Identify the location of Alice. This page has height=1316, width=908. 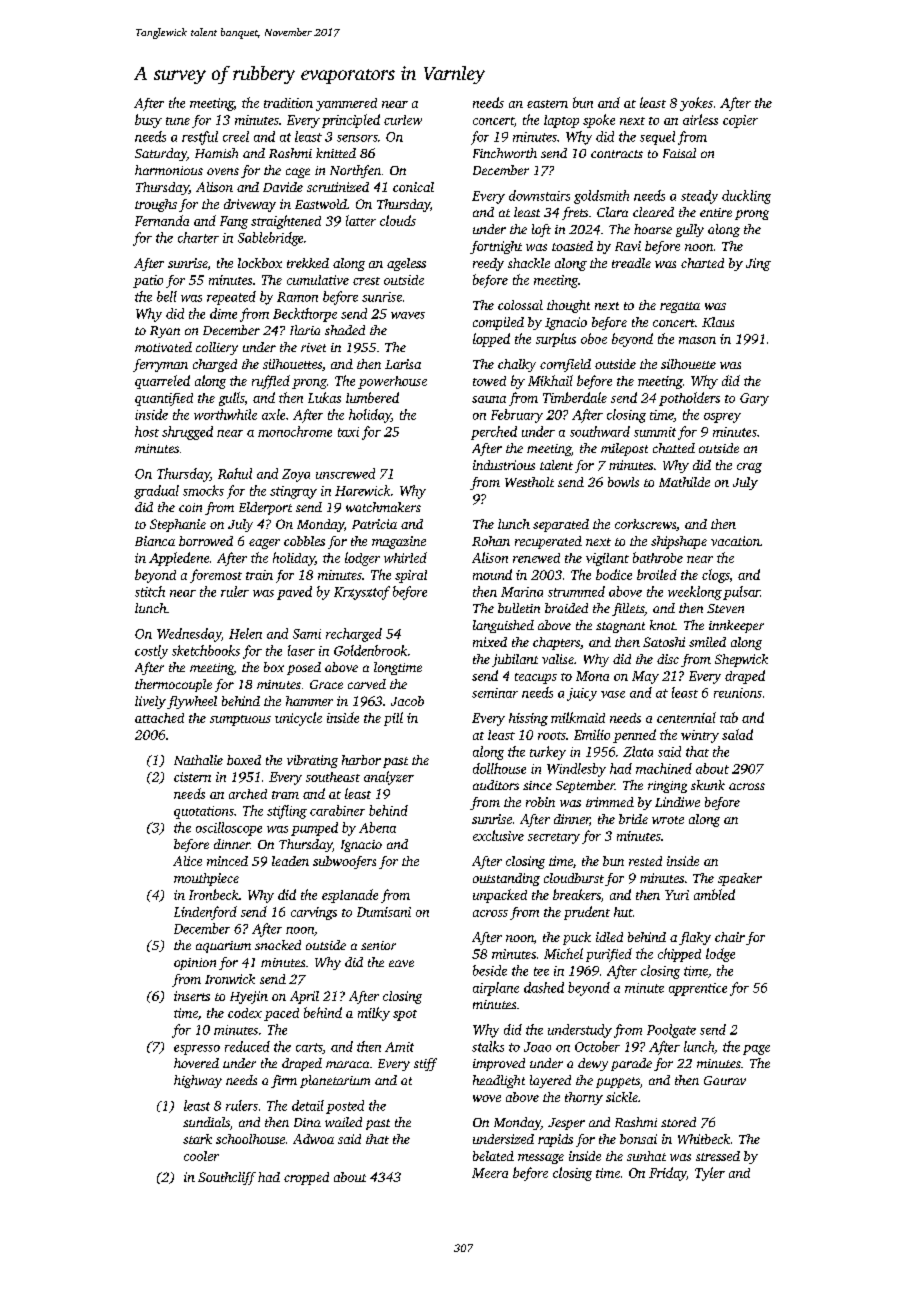
(187, 861).
